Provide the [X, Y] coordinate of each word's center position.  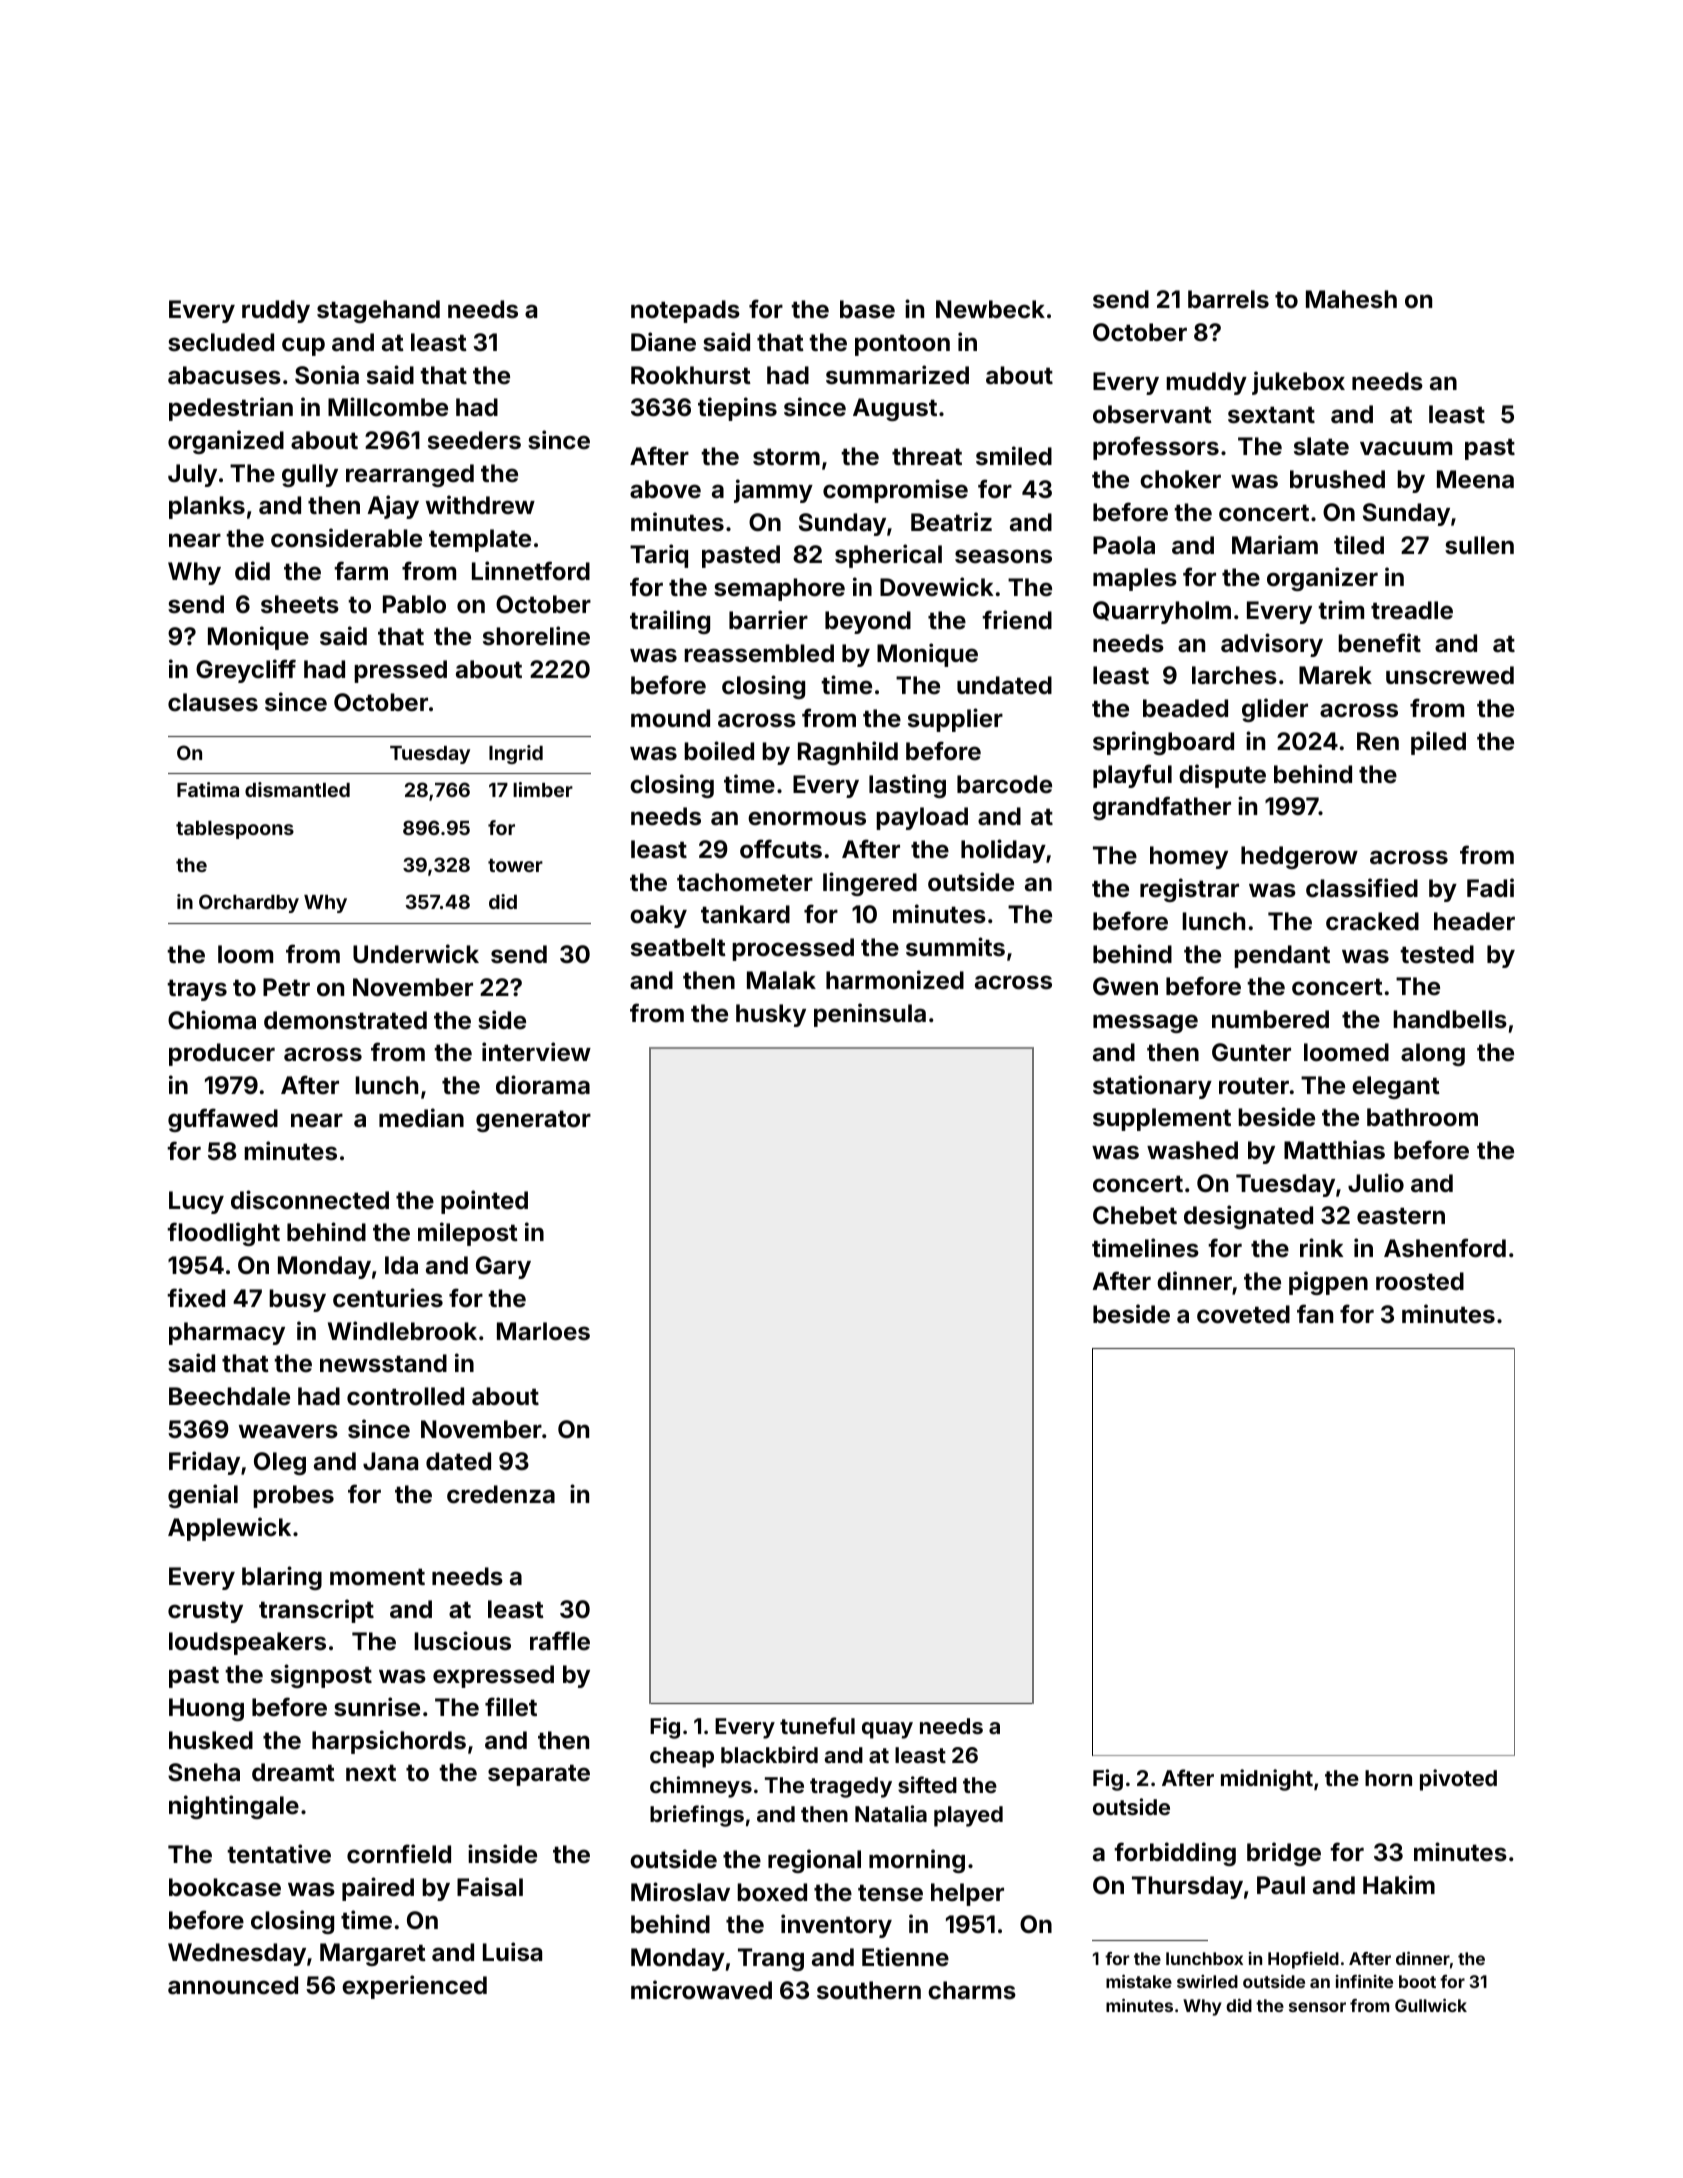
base [867, 309]
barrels [1228, 299]
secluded [221, 342]
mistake [1139, 1981]
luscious [462, 1641]
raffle [560, 1641]
